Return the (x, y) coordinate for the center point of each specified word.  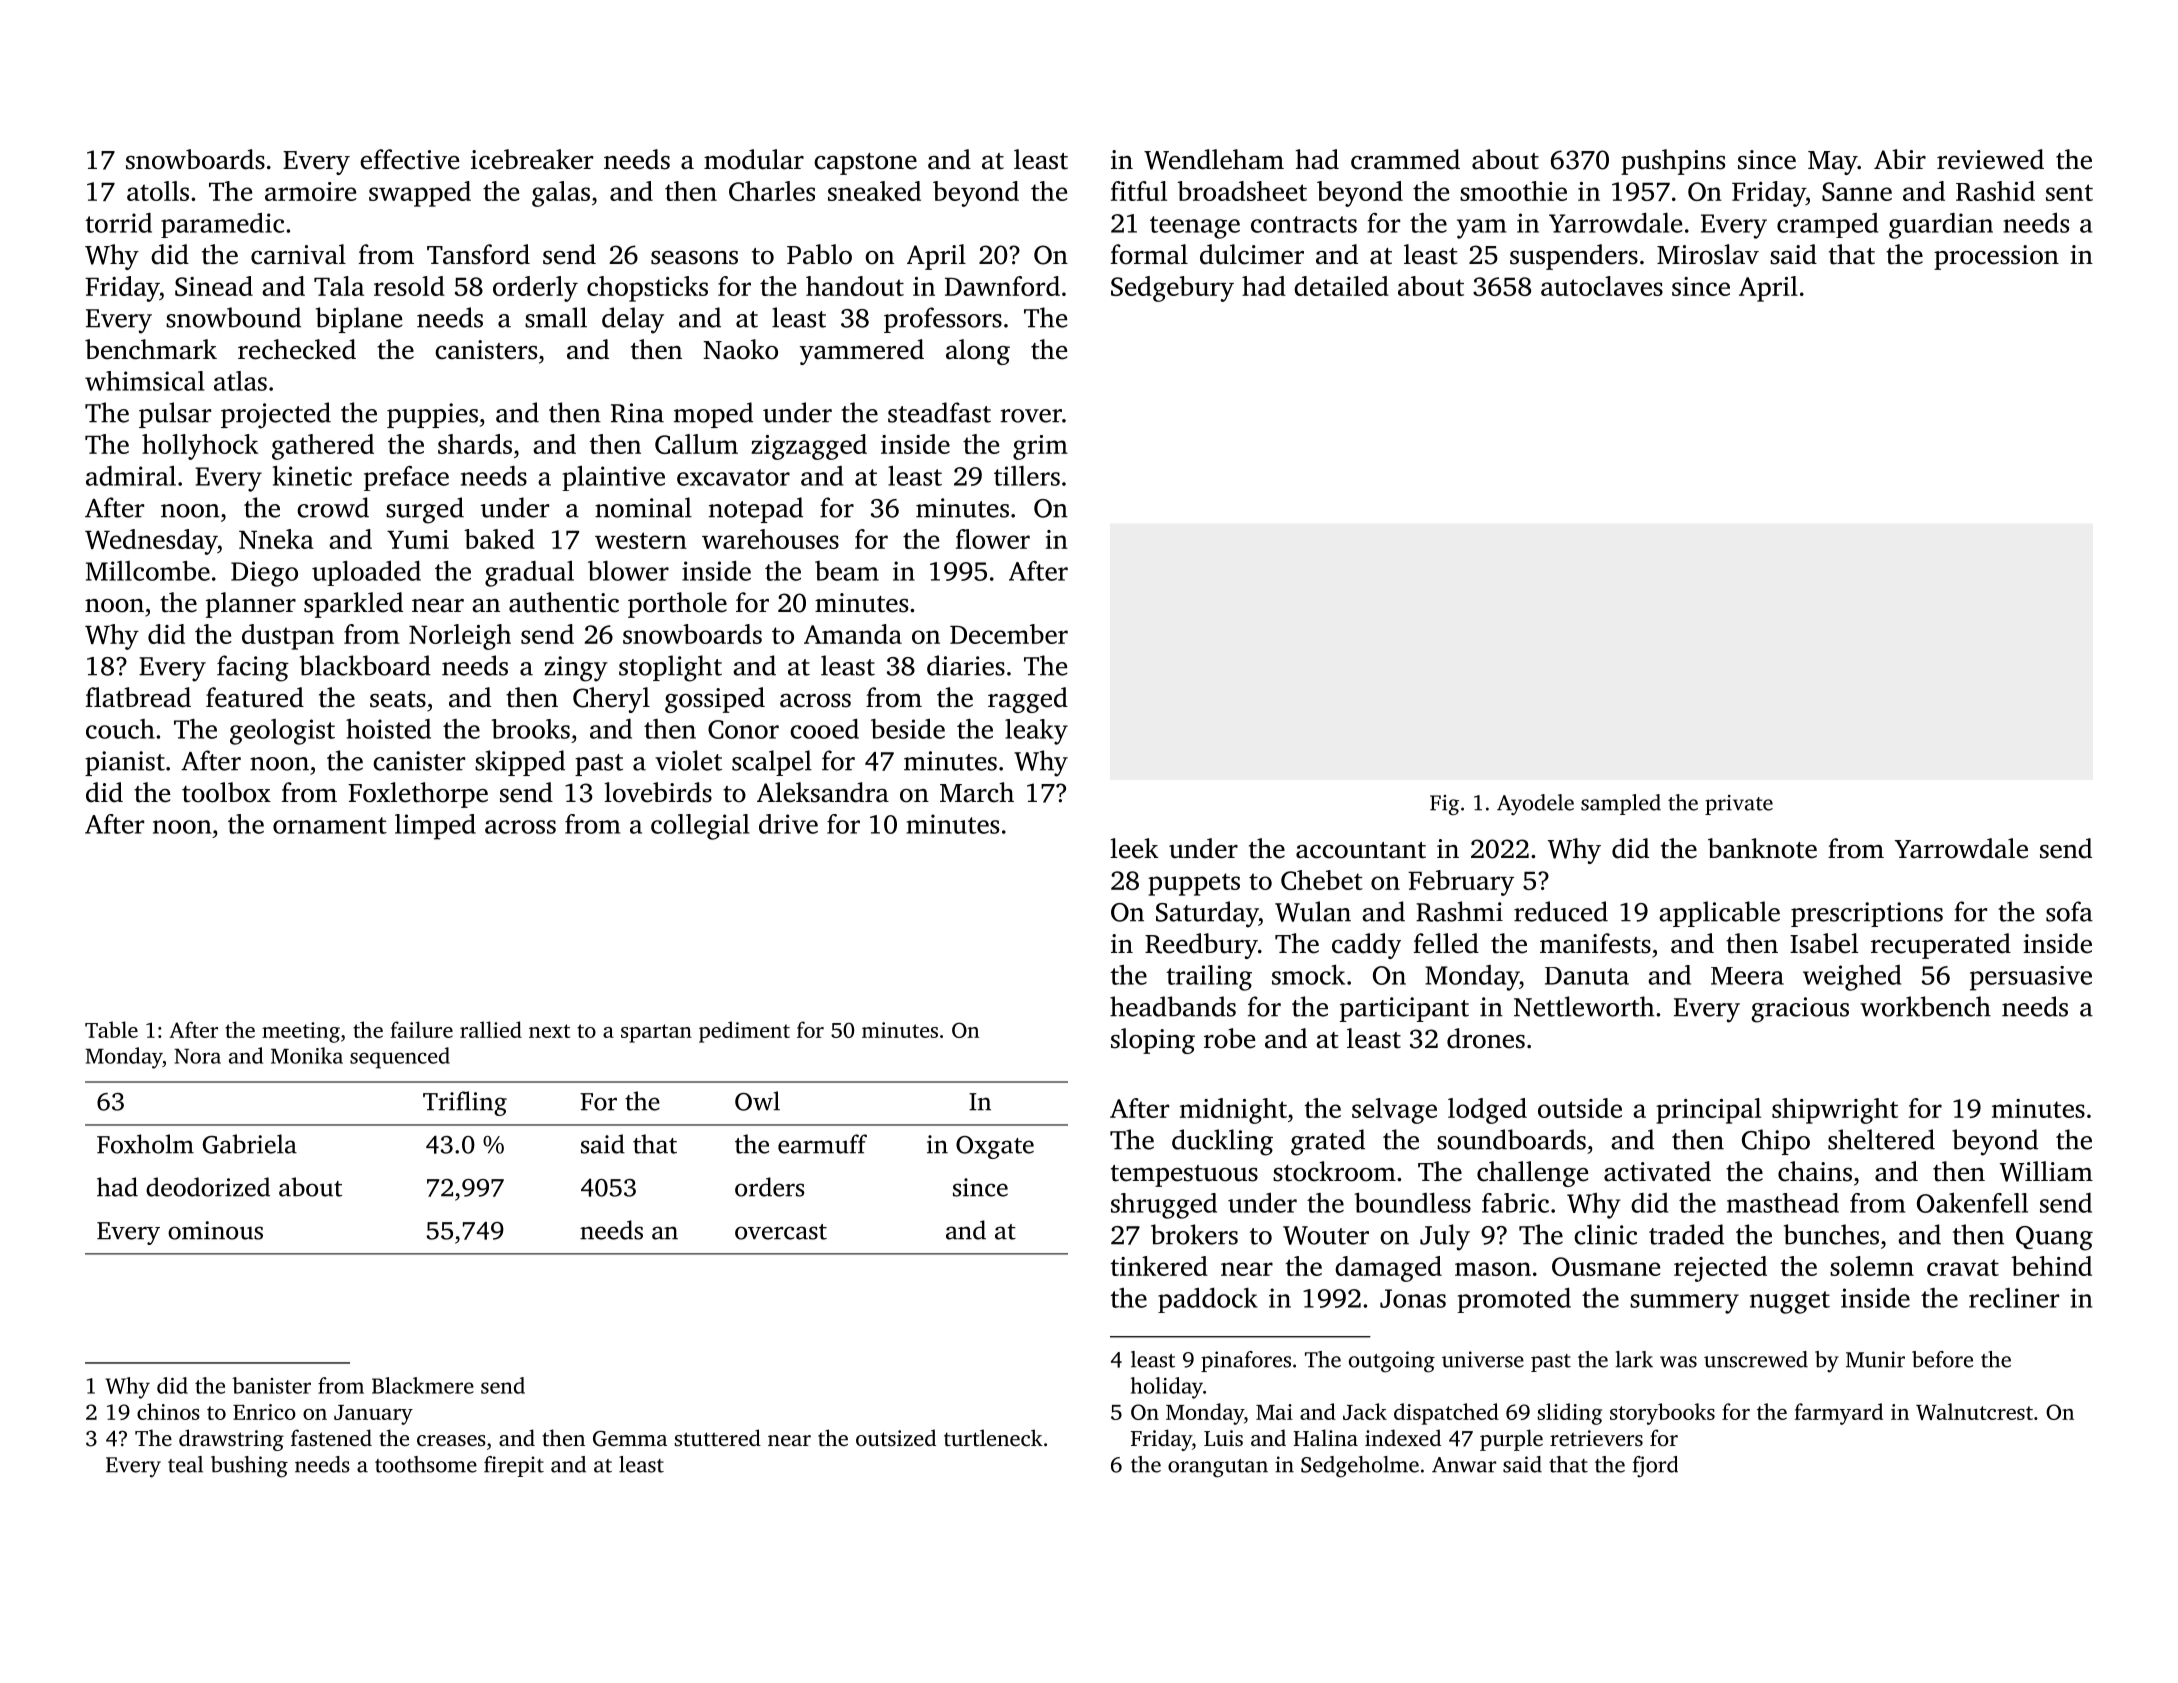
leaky (1036, 732)
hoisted (388, 729)
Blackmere (423, 1385)
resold (409, 286)
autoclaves (1602, 286)
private (1739, 805)
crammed (1405, 159)
